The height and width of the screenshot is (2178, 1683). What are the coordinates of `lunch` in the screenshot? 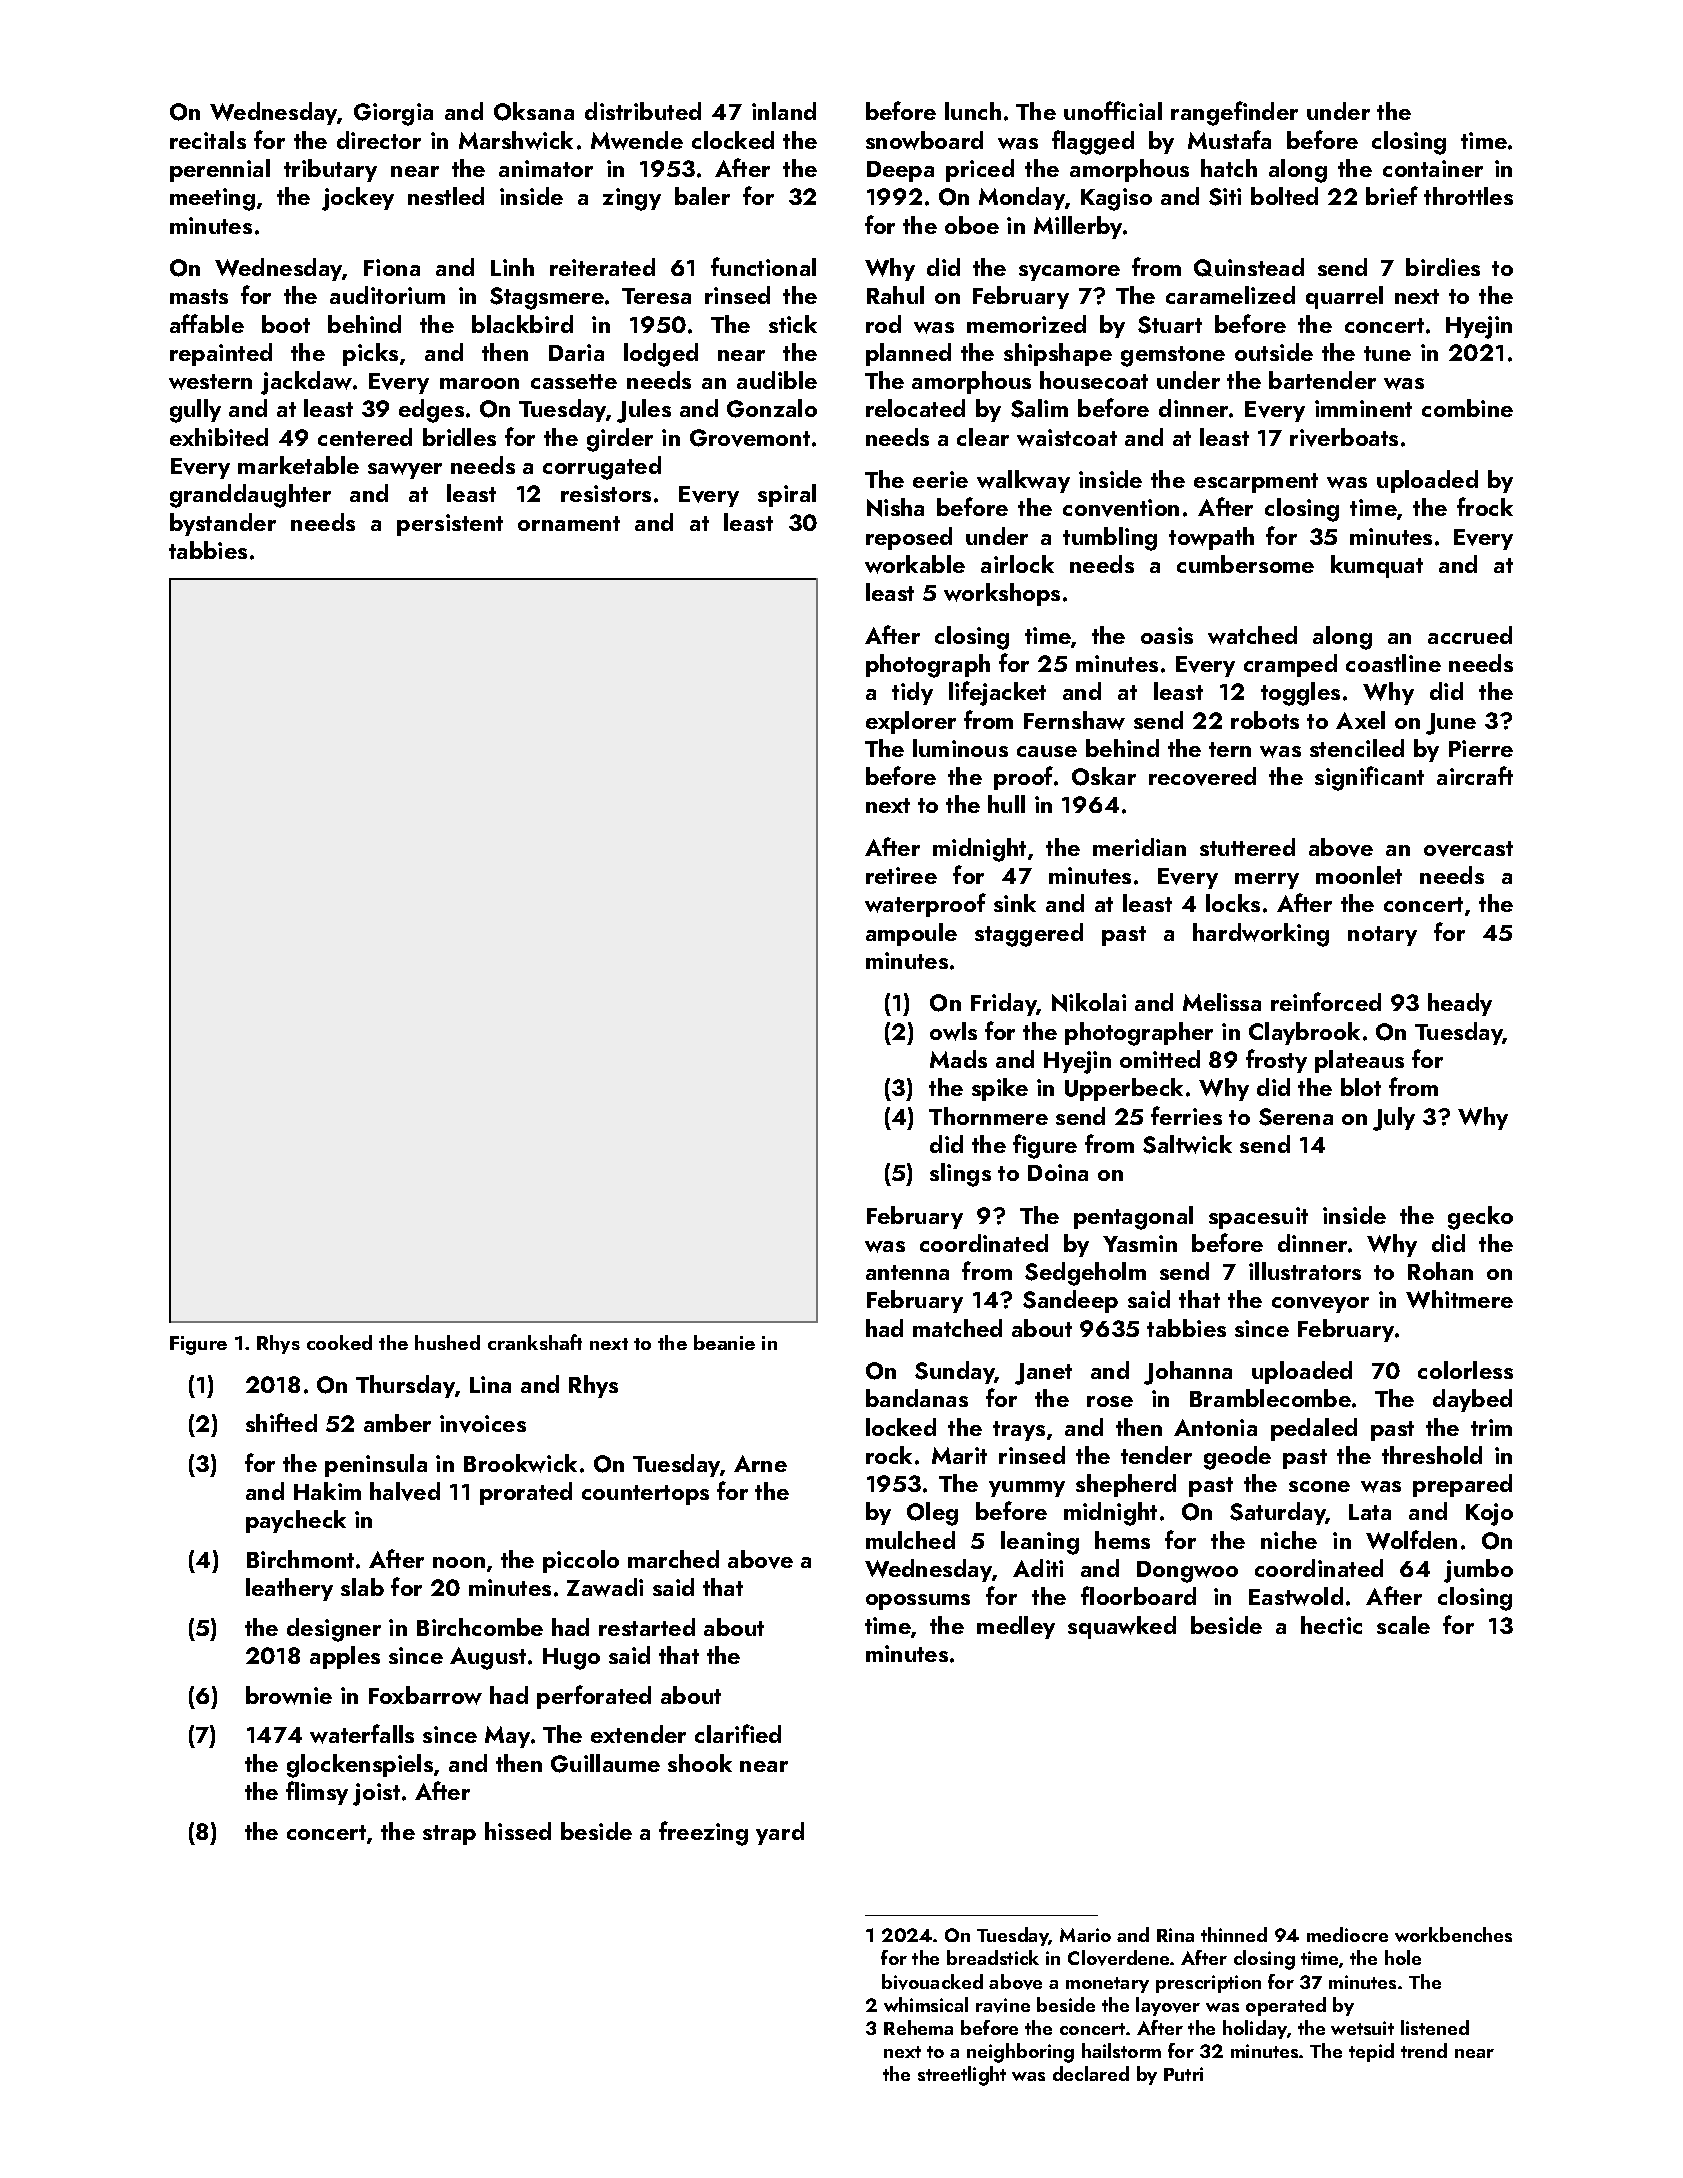 It's located at (973, 111).
